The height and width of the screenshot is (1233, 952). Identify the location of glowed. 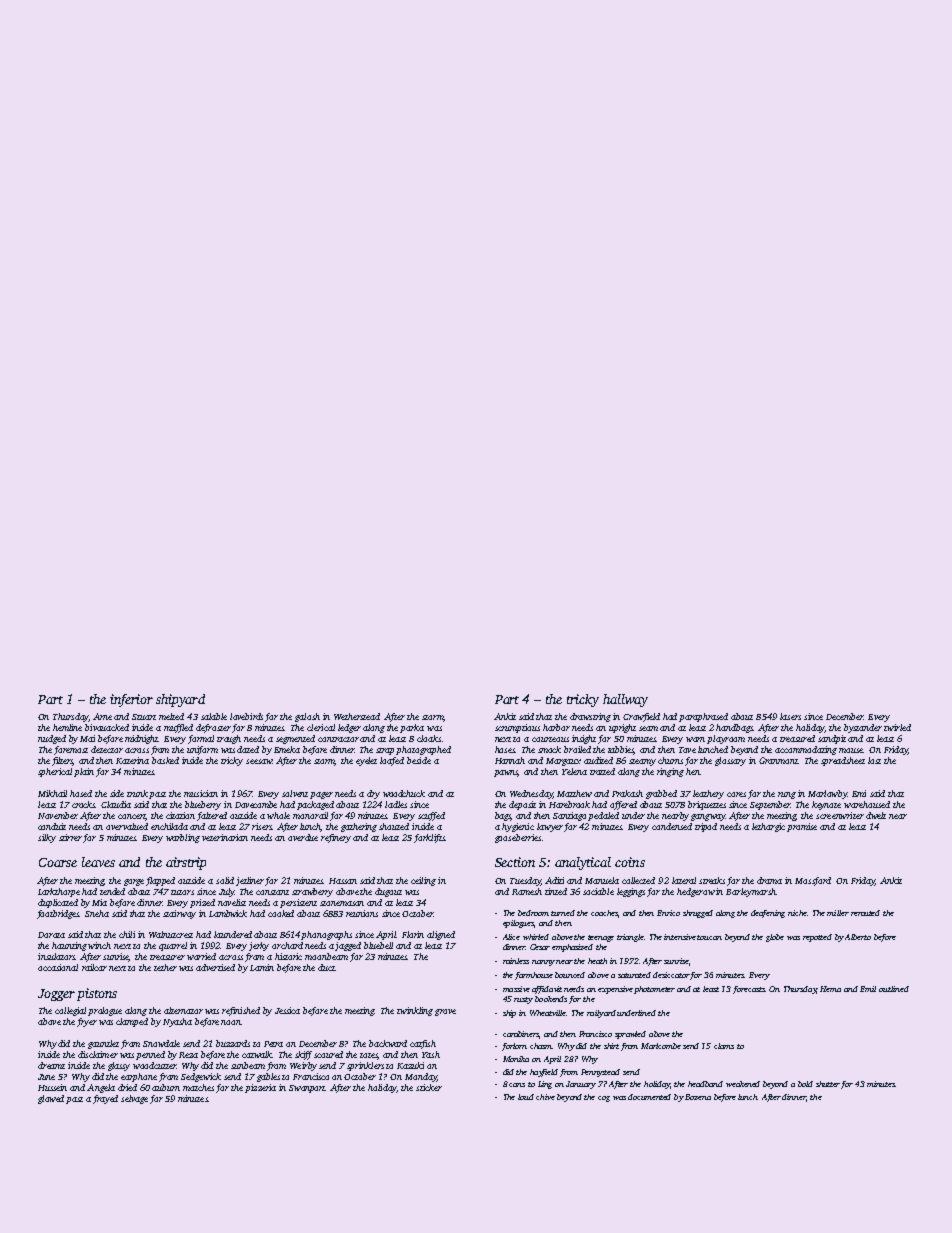
(51, 1099).
